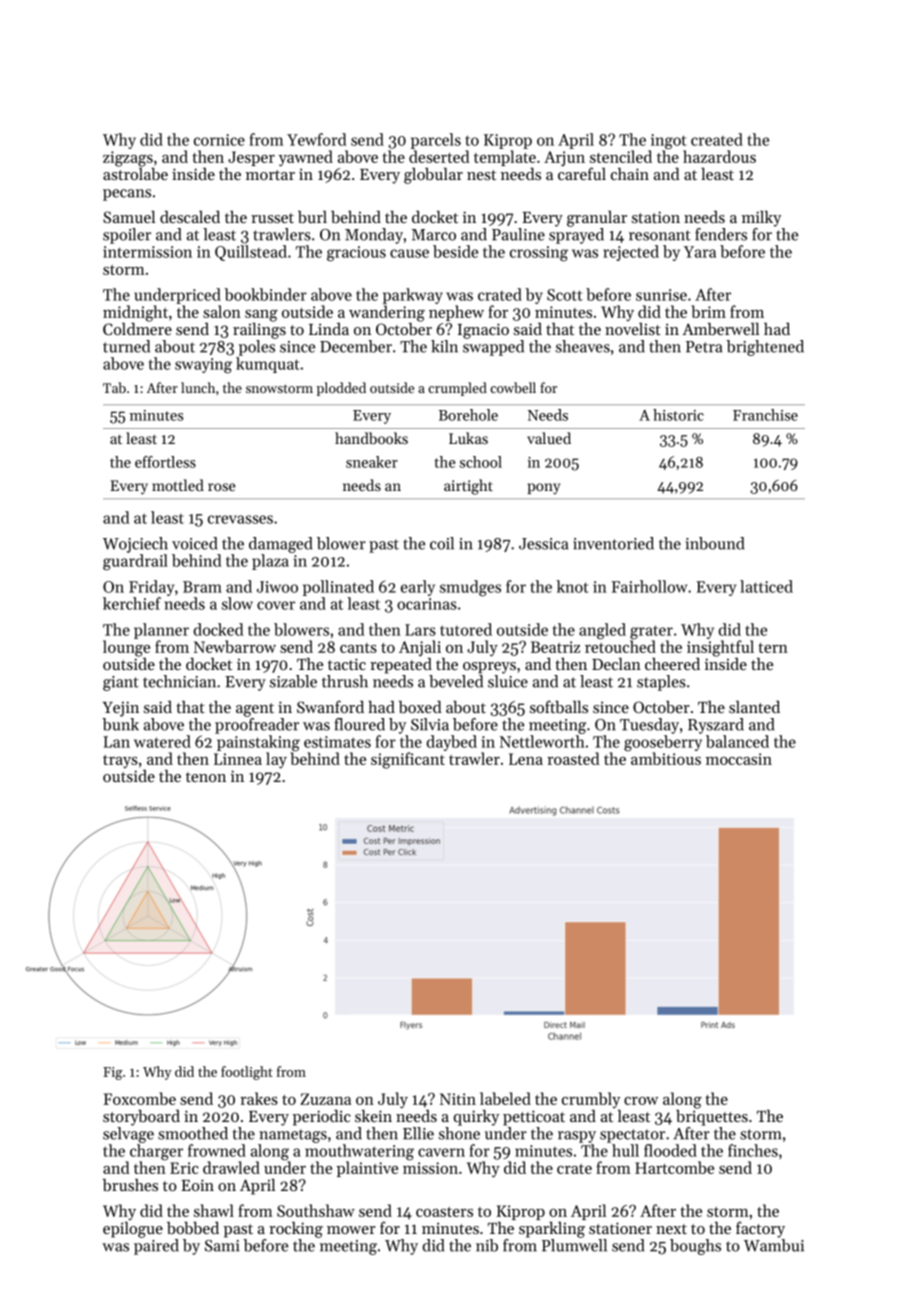  Describe the element at coordinates (505, 158) in the page. I see `template` at that location.
